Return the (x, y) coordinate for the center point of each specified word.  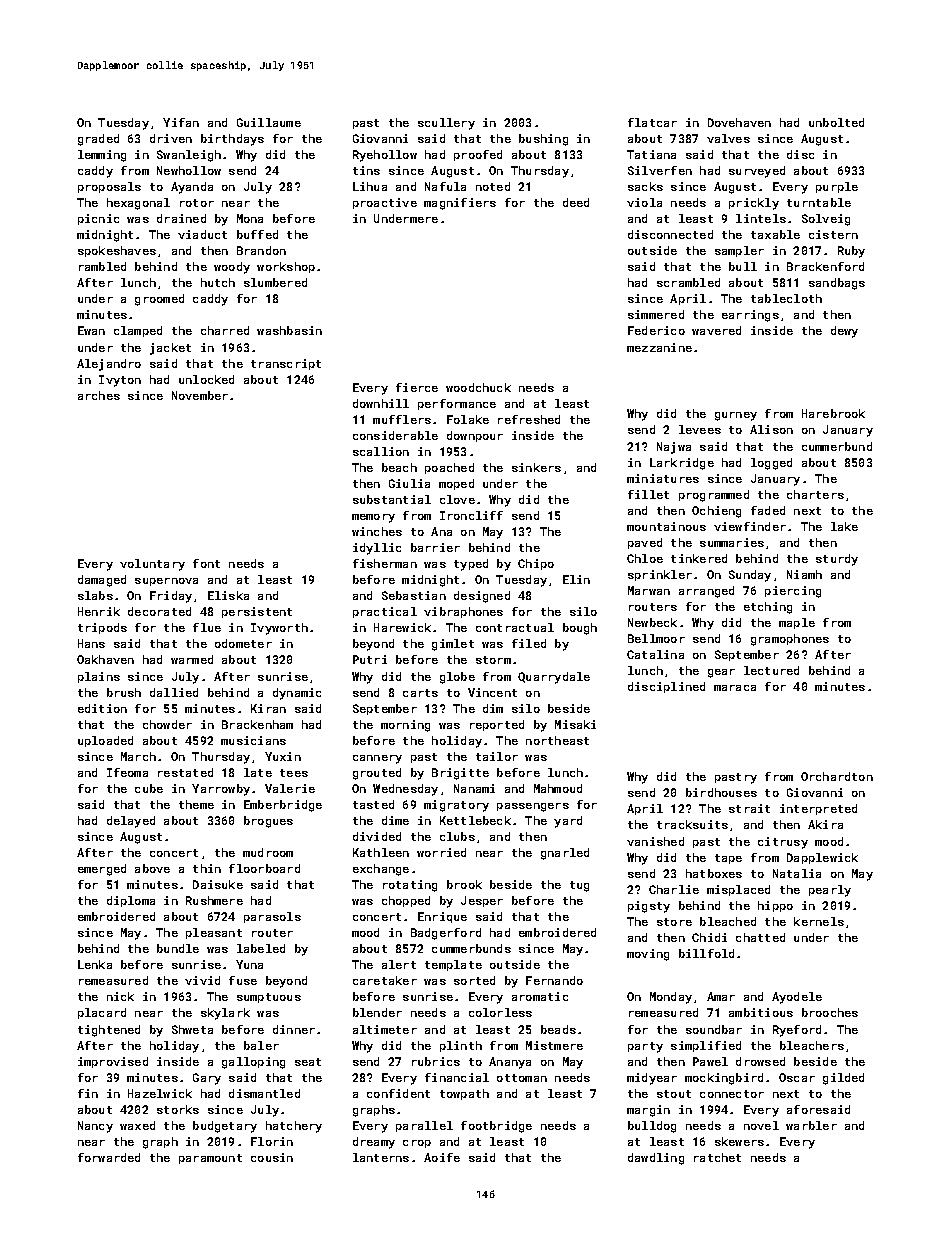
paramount (210, 1159)
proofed (478, 155)
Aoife (442, 1157)
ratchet (717, 1157)
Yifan (181, 122)
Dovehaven (739, 122)
